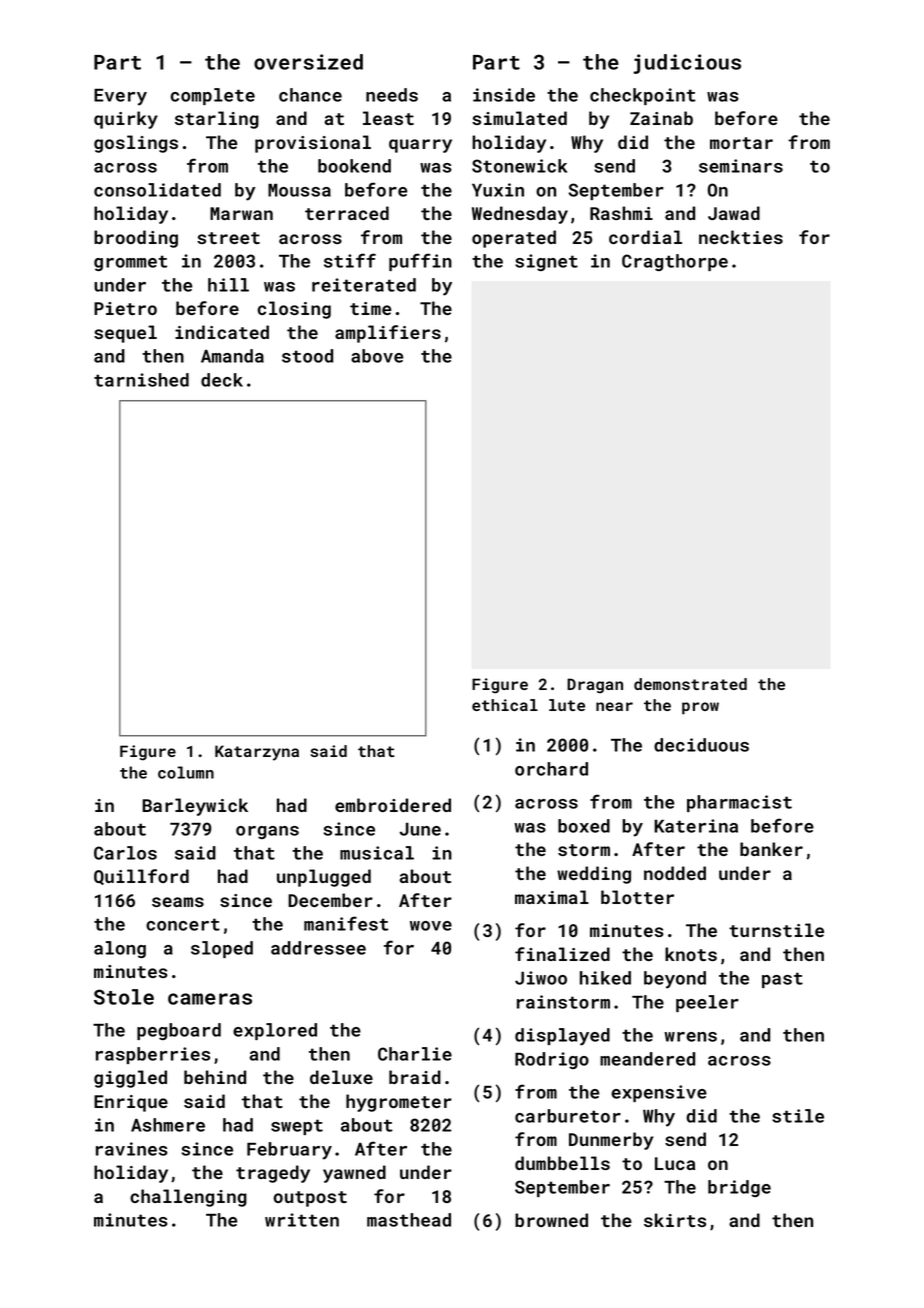 This screenshot has width=924, height=1308. I want to click on oversized, so click(308, 62).
